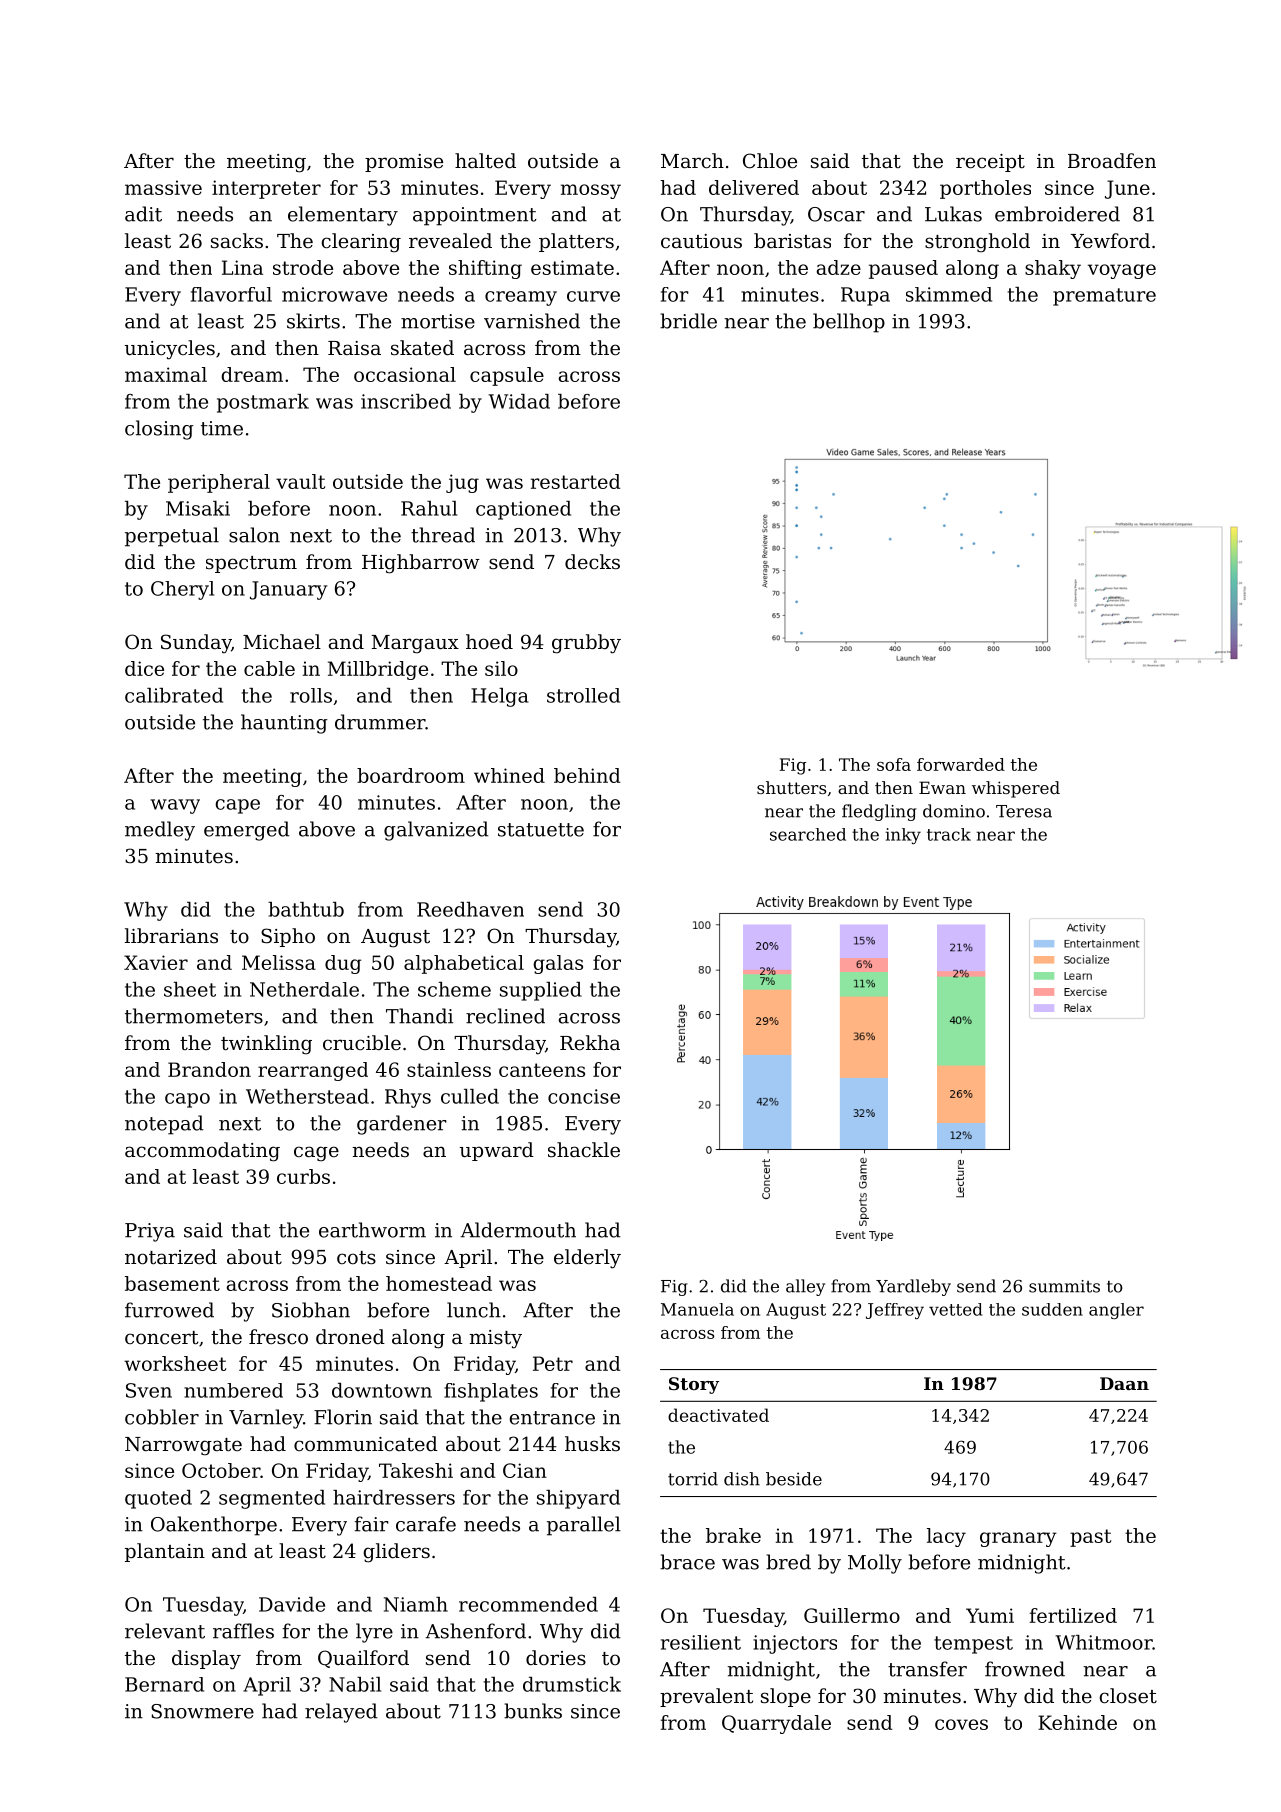 The height and width of the screenshot is (1812, 1281). What do you see at coordinates (533, 1711) in the screenshot?
I see `bunks` at bounding box center [533, 1711].
